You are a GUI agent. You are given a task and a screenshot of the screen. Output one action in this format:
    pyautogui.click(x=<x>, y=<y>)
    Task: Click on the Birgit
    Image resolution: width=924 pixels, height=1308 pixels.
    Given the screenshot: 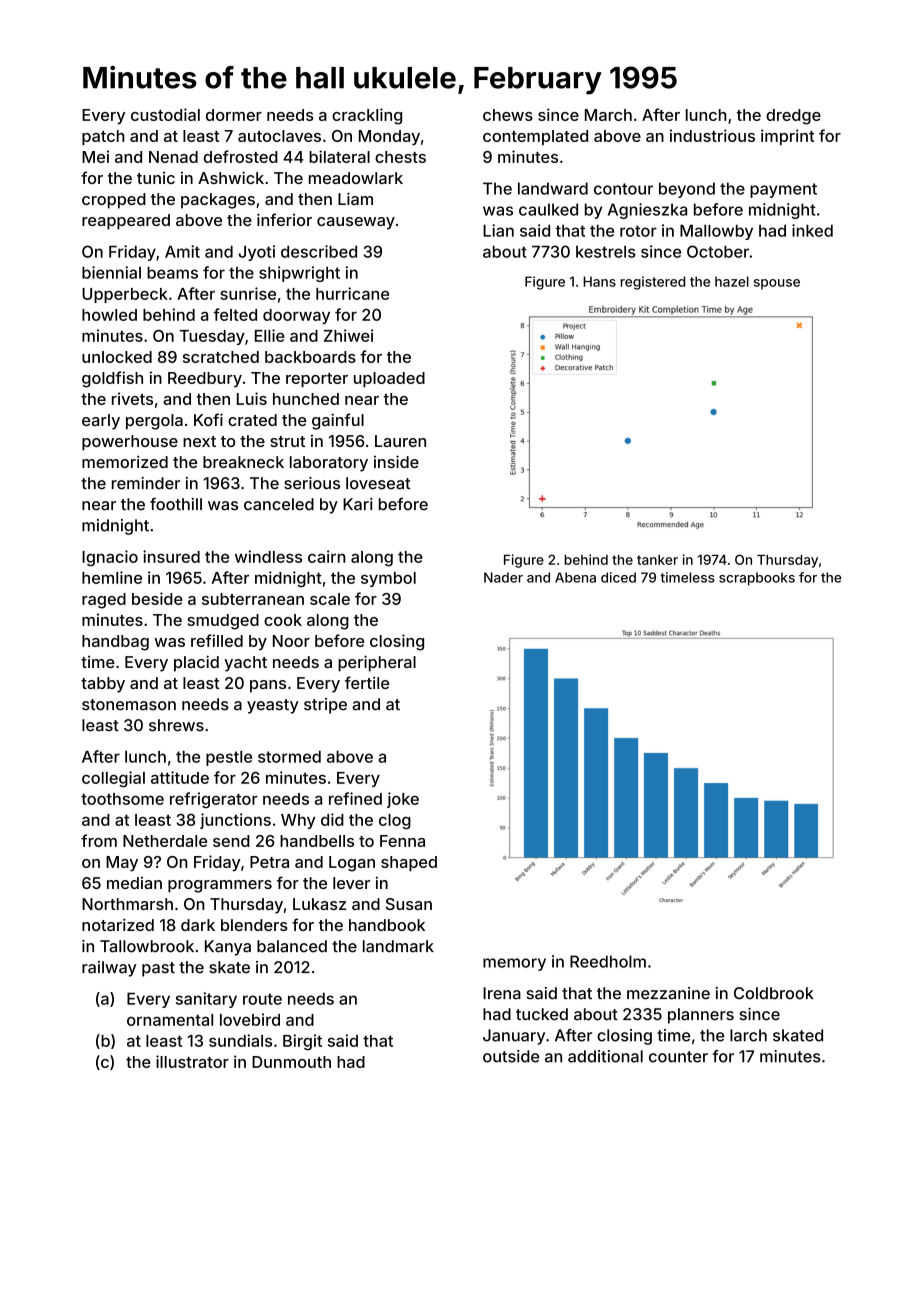 What is the action you would take?
    pyautogui.click(x=302, y=1042)
